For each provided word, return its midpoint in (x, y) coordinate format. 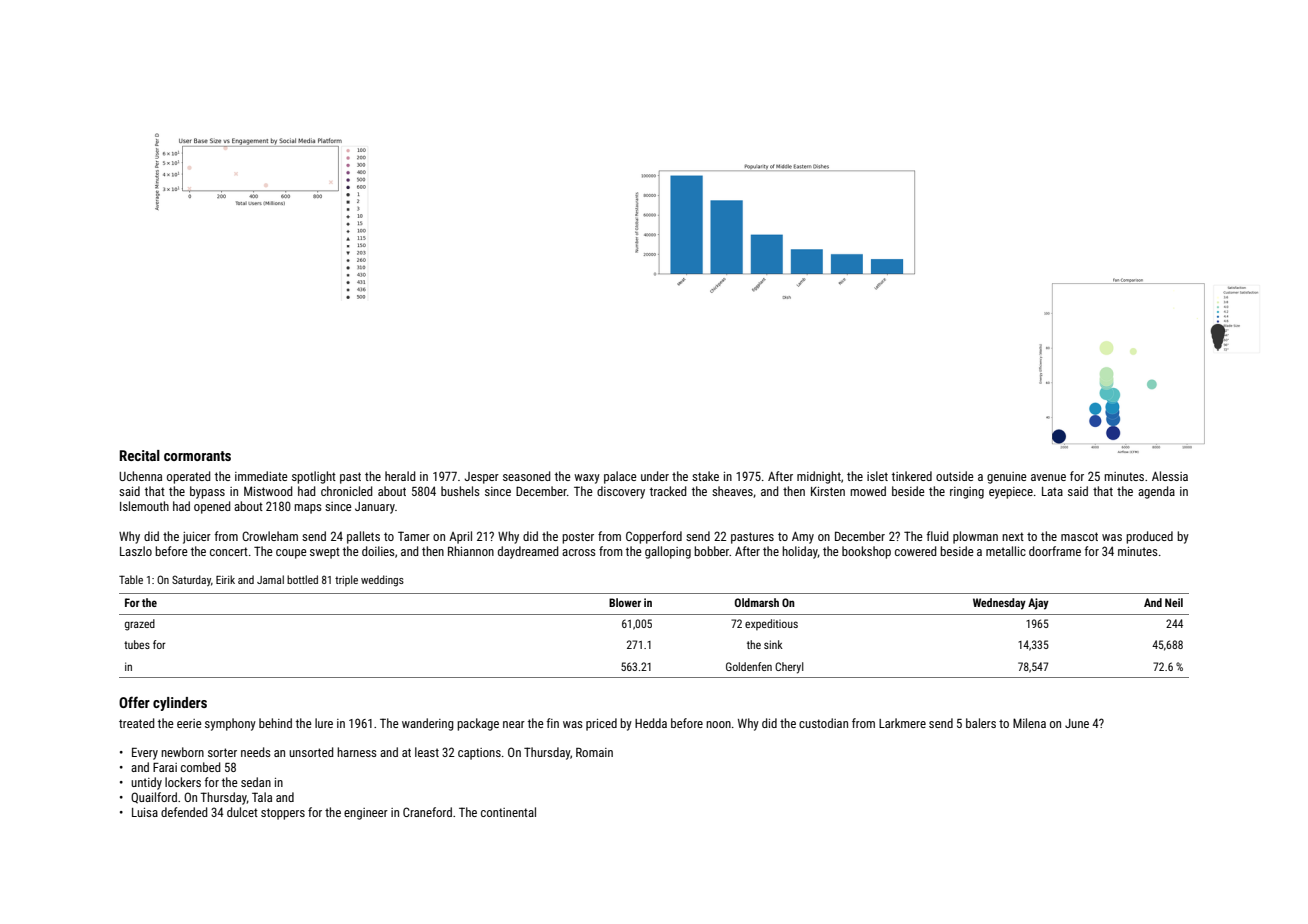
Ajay (1038, 604)
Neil (1174, 602)
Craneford (427, 812)
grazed (140, 625)
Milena (1029, 723)
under (655, 476)
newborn (182, 752)
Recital (140, 455)
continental (508, 812)
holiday (800, 552)
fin (553, 723)
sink (773, 644)
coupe (291, 554)
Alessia (1170, 476)
